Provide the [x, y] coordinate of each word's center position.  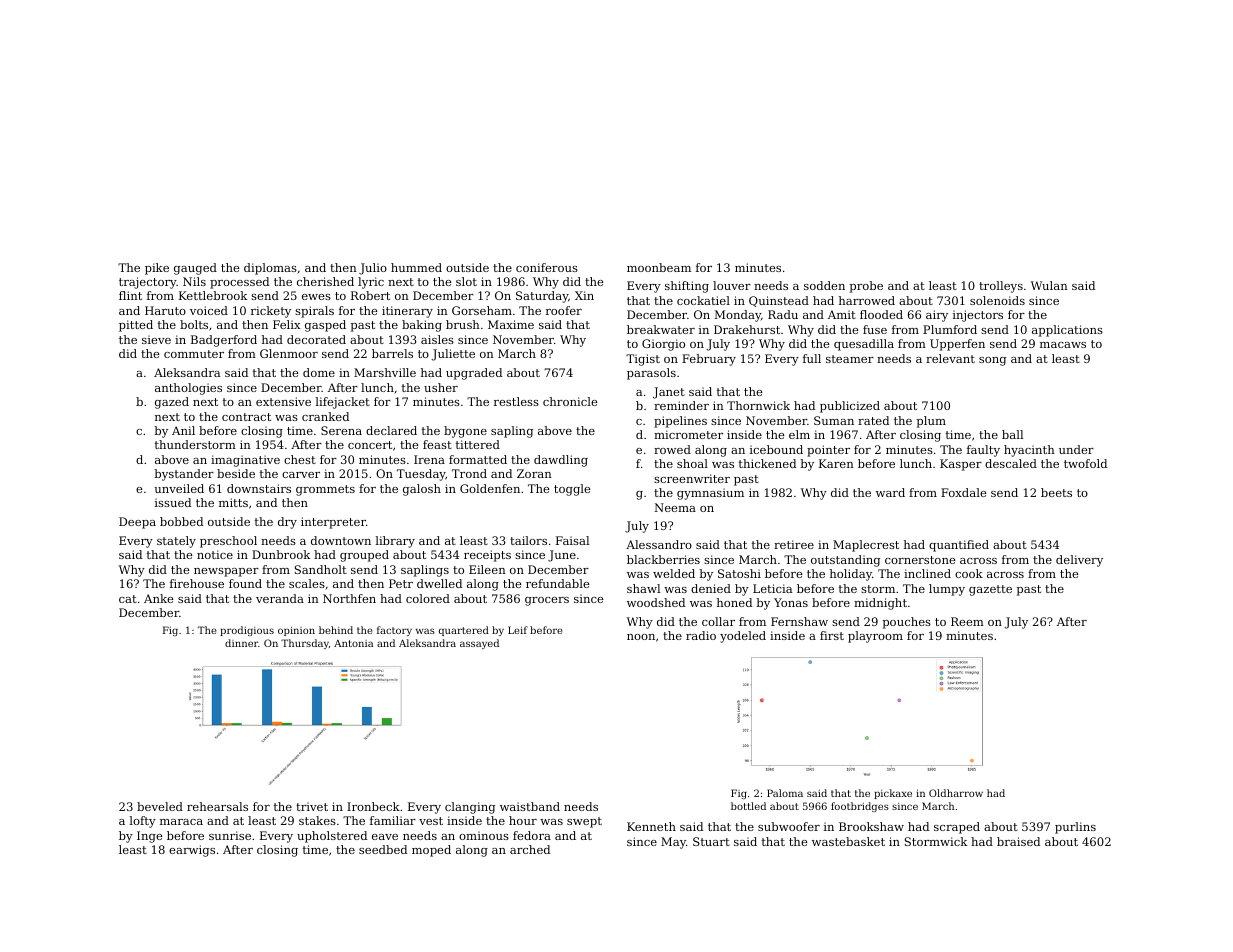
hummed [416, 267]
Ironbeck [373, 806]
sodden [824, 285]
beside [236, 473]
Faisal [572, 540]
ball [1012, 434]
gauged [195, 269]
